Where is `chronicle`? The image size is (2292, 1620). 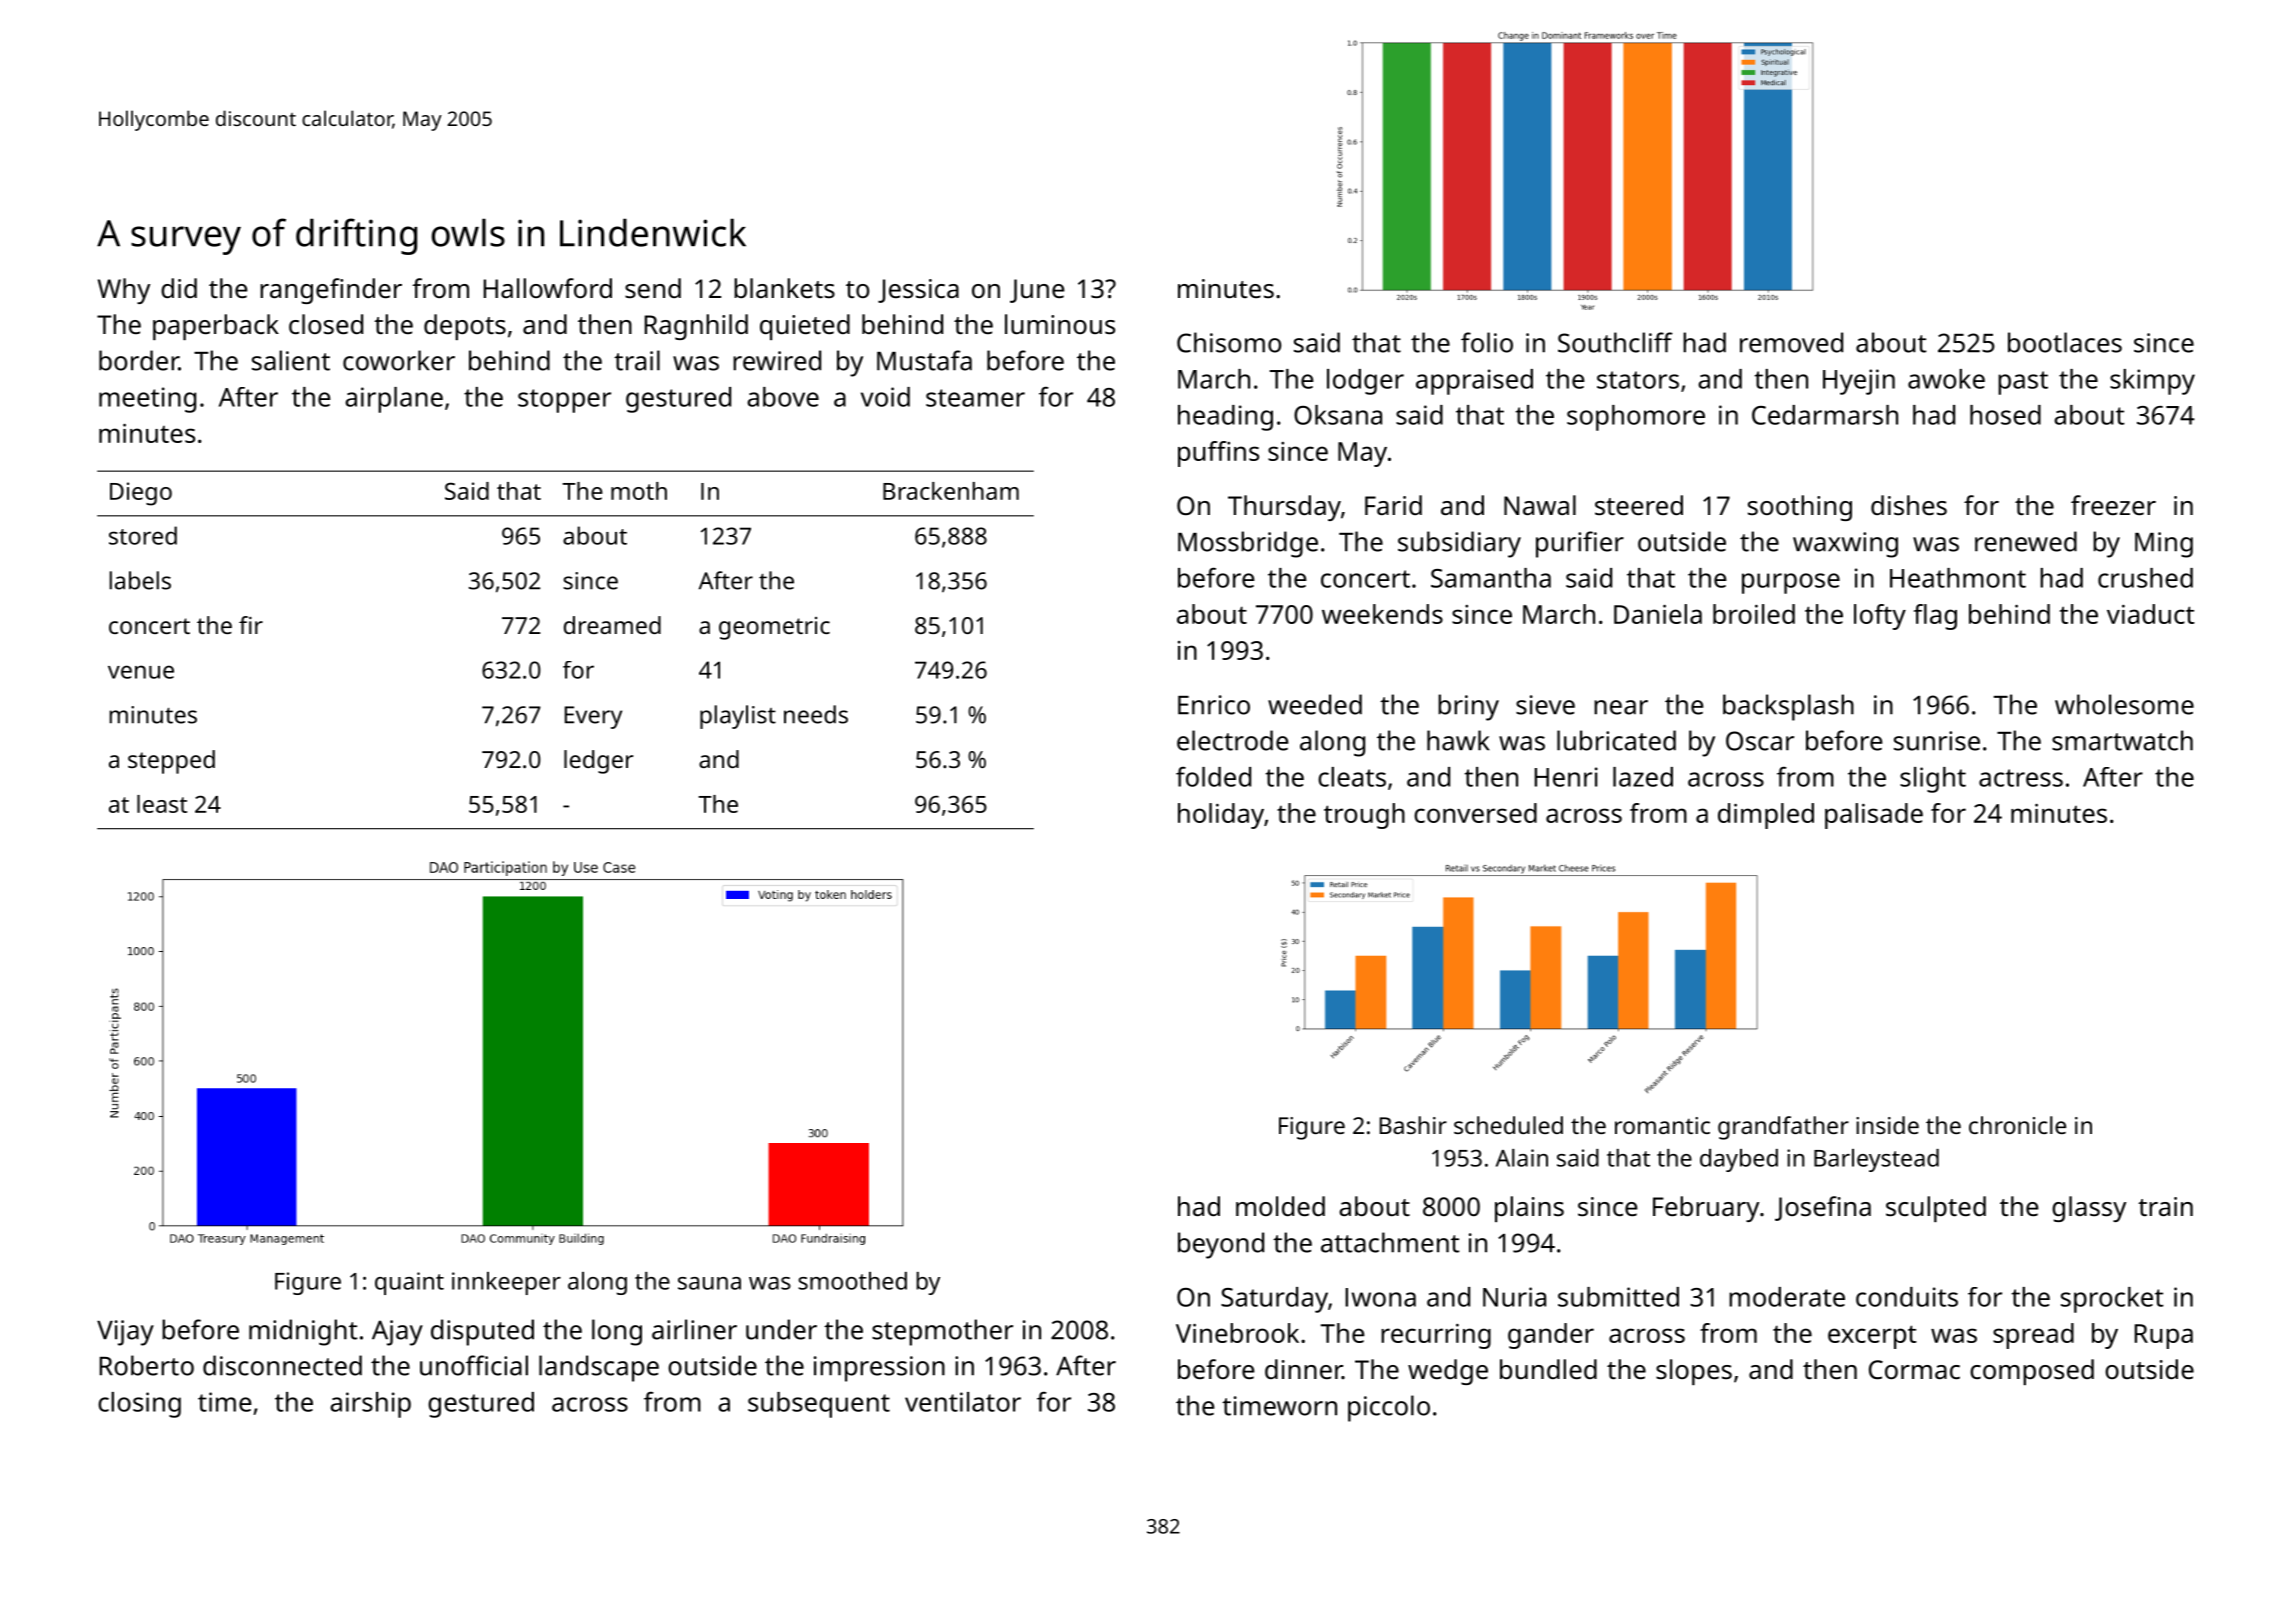
chronicle is located at coordinates (2017, 1125).
